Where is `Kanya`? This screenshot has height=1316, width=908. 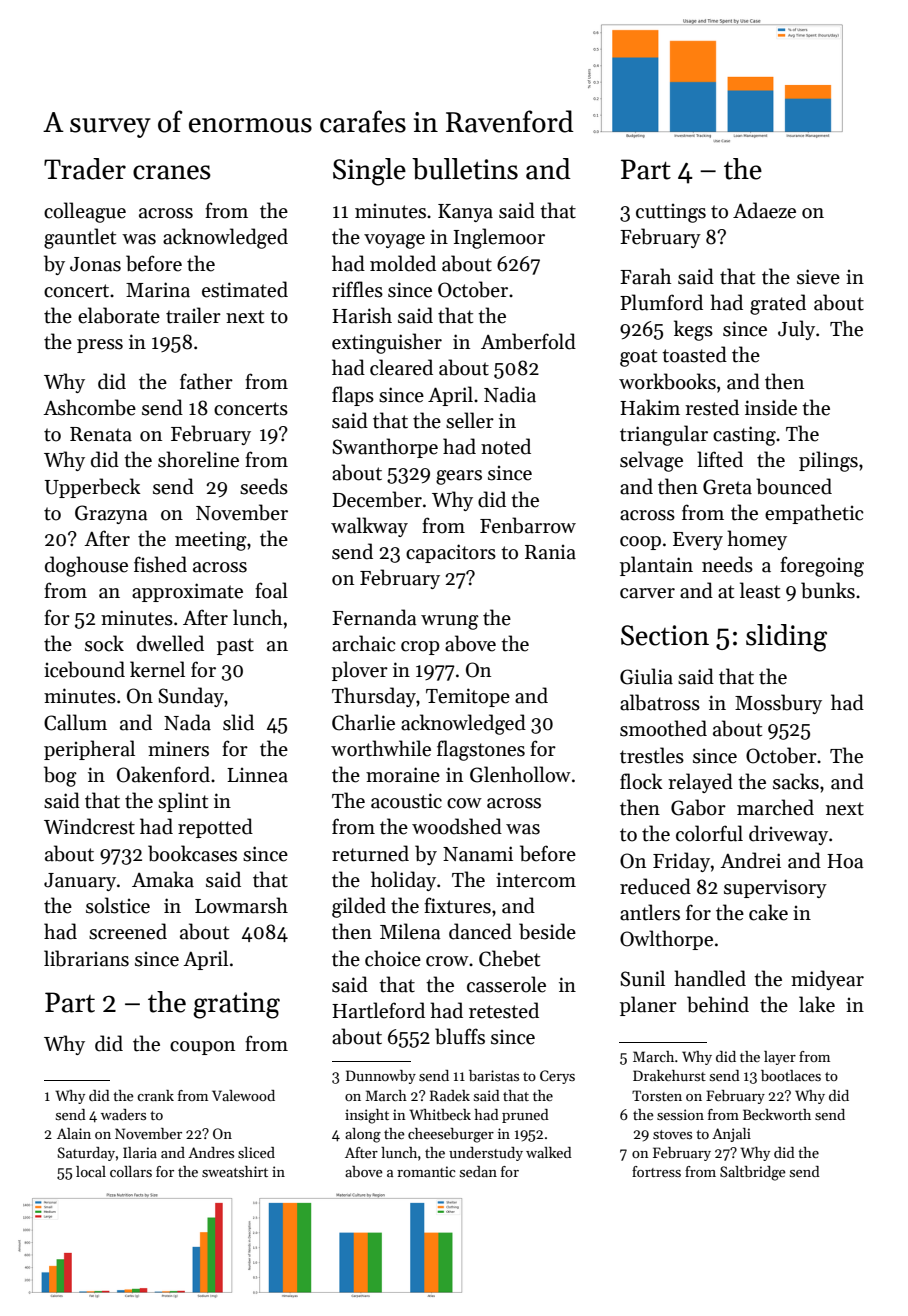 Kanya is located at coordinates (465, 213).
